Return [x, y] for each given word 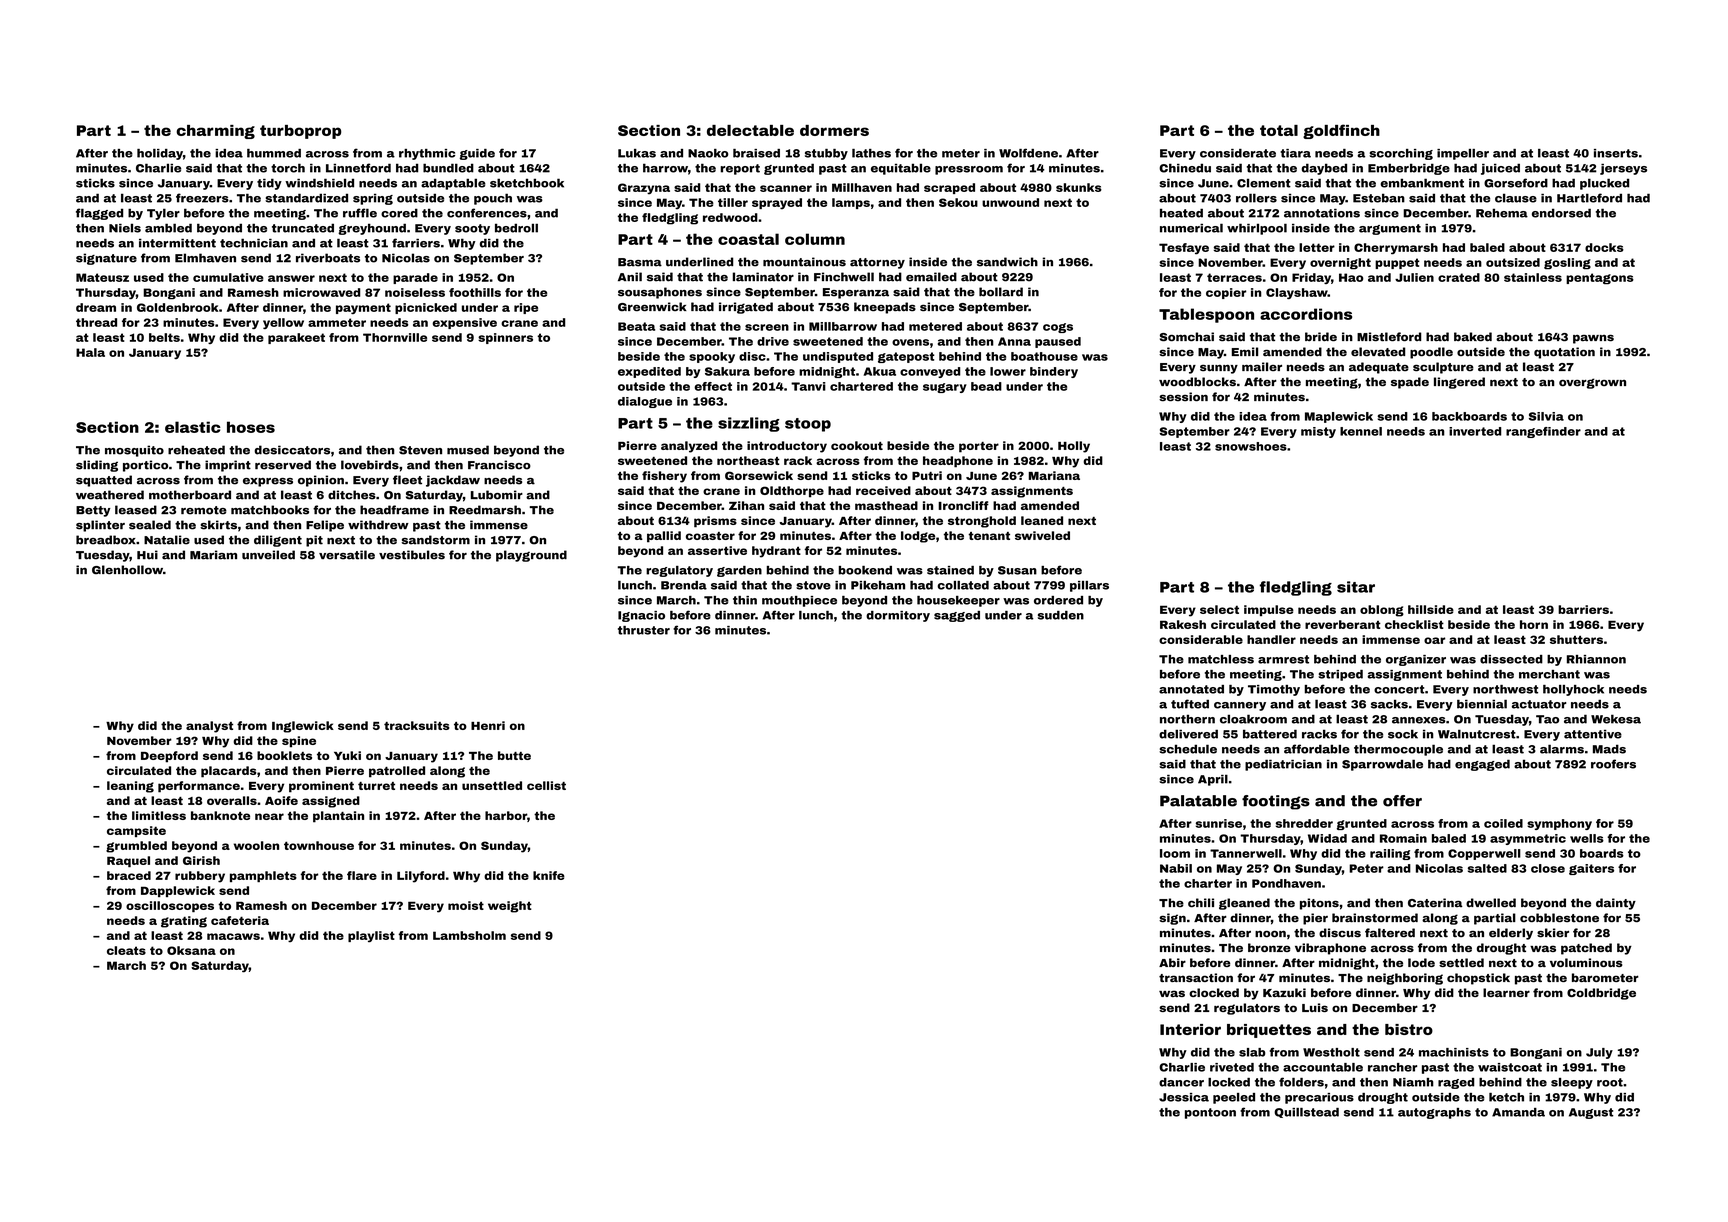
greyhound [372, 229]
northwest [1505, 689]
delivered [1188, 734]
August [1591, 1113]
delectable [750, 130]
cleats [126, 950]
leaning [130, 787]
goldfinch [1341, 131]
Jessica [1184, 1097]
